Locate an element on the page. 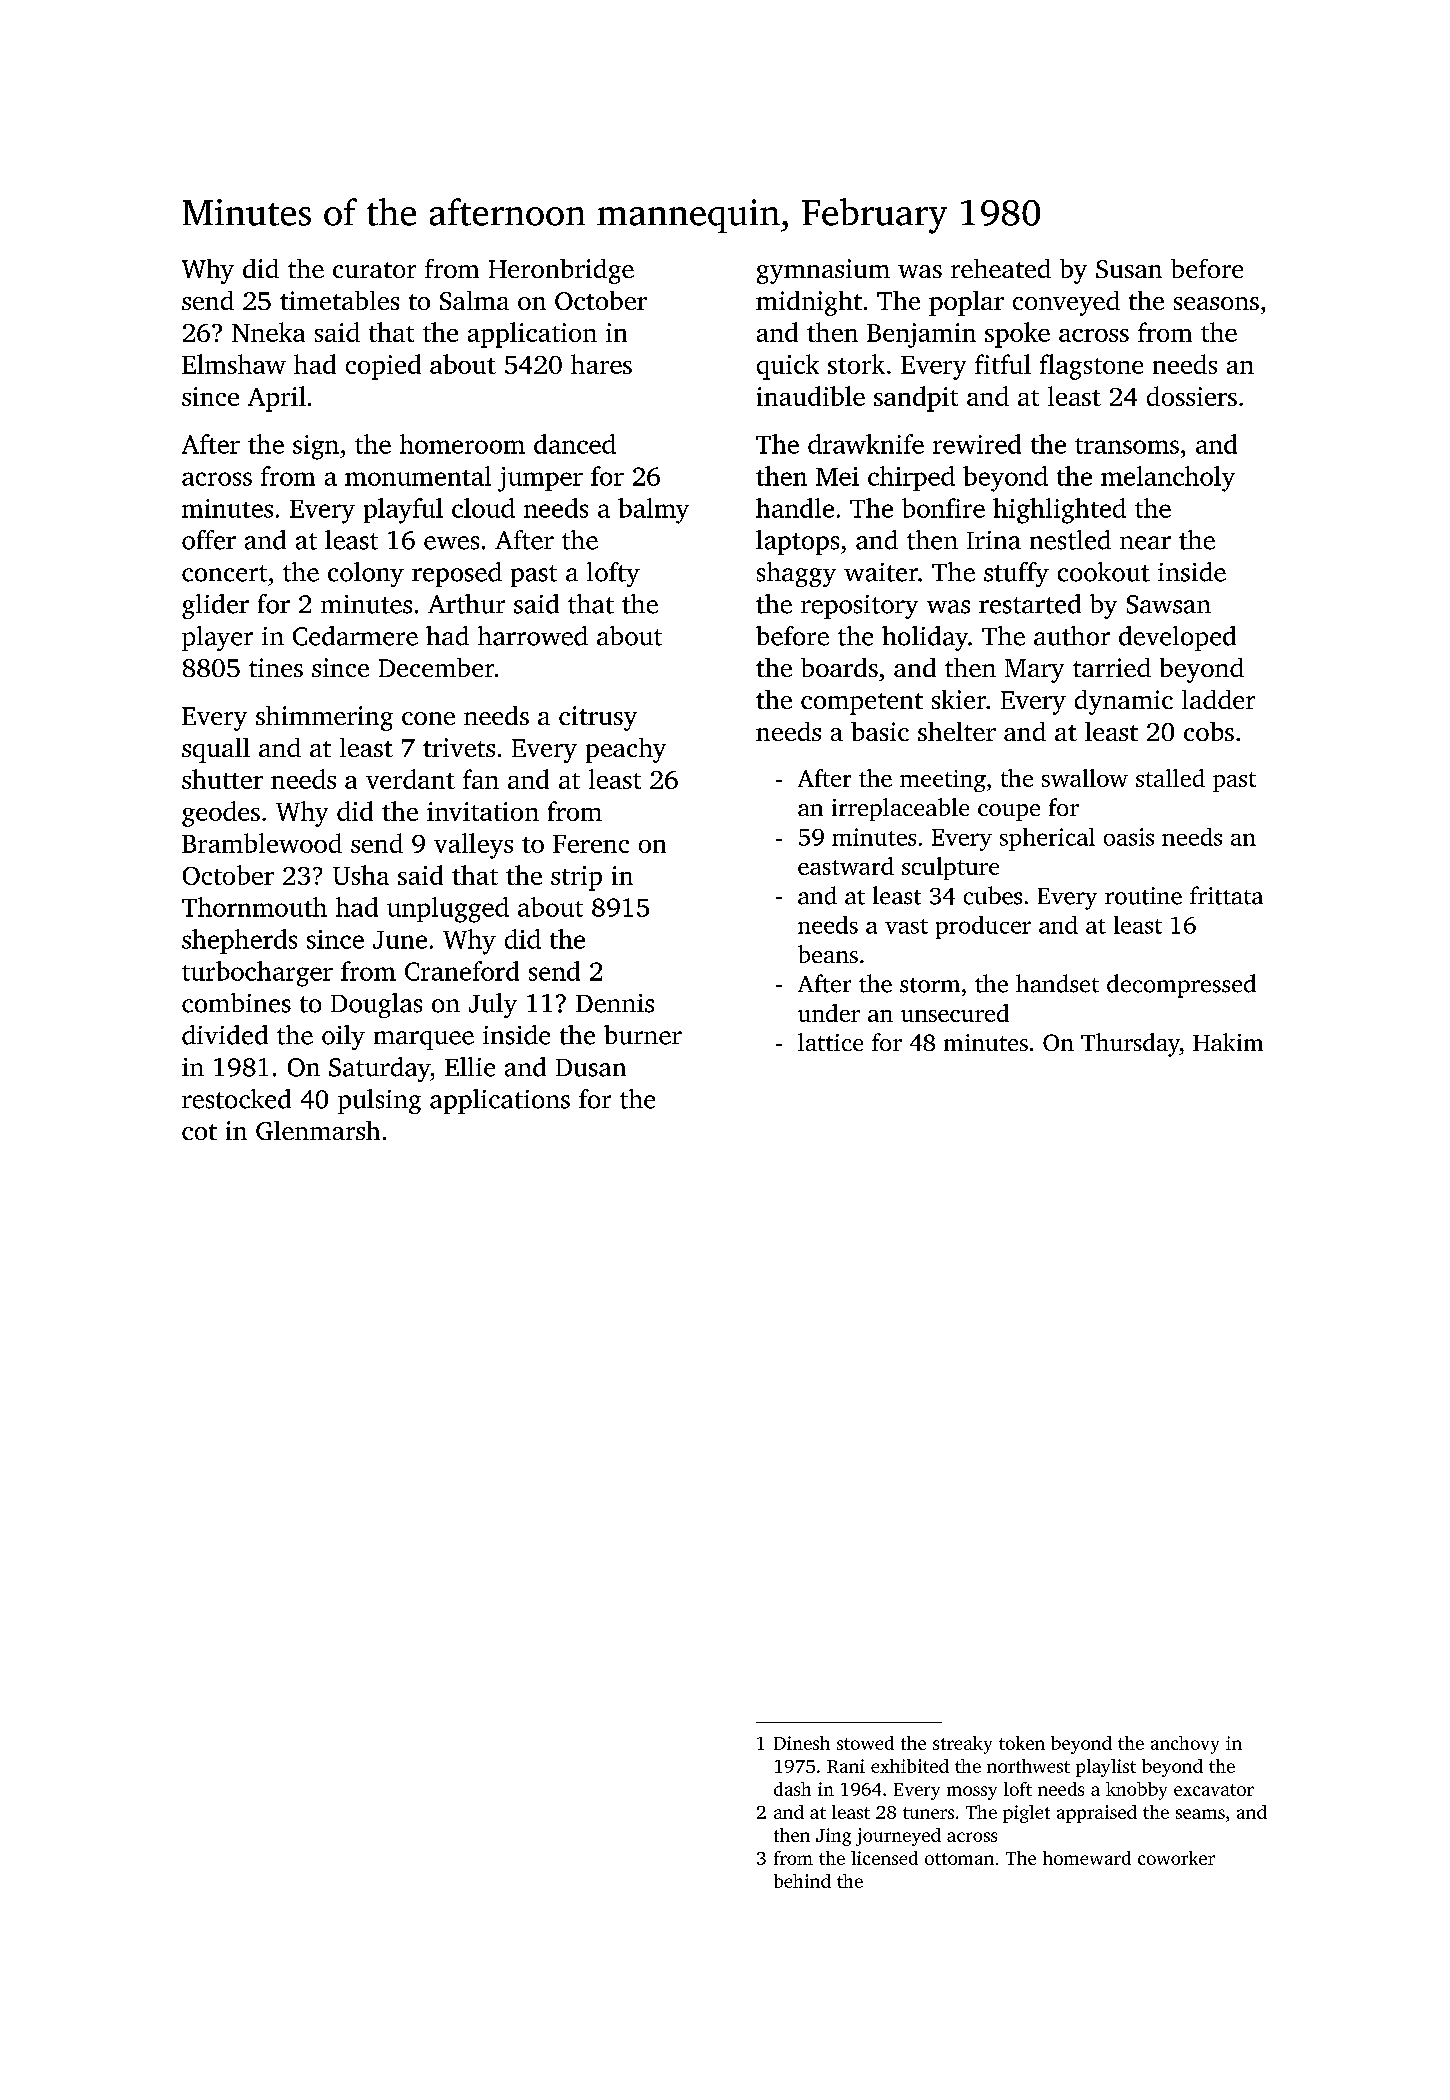  tarried is located at coordinates (1112, 667).
